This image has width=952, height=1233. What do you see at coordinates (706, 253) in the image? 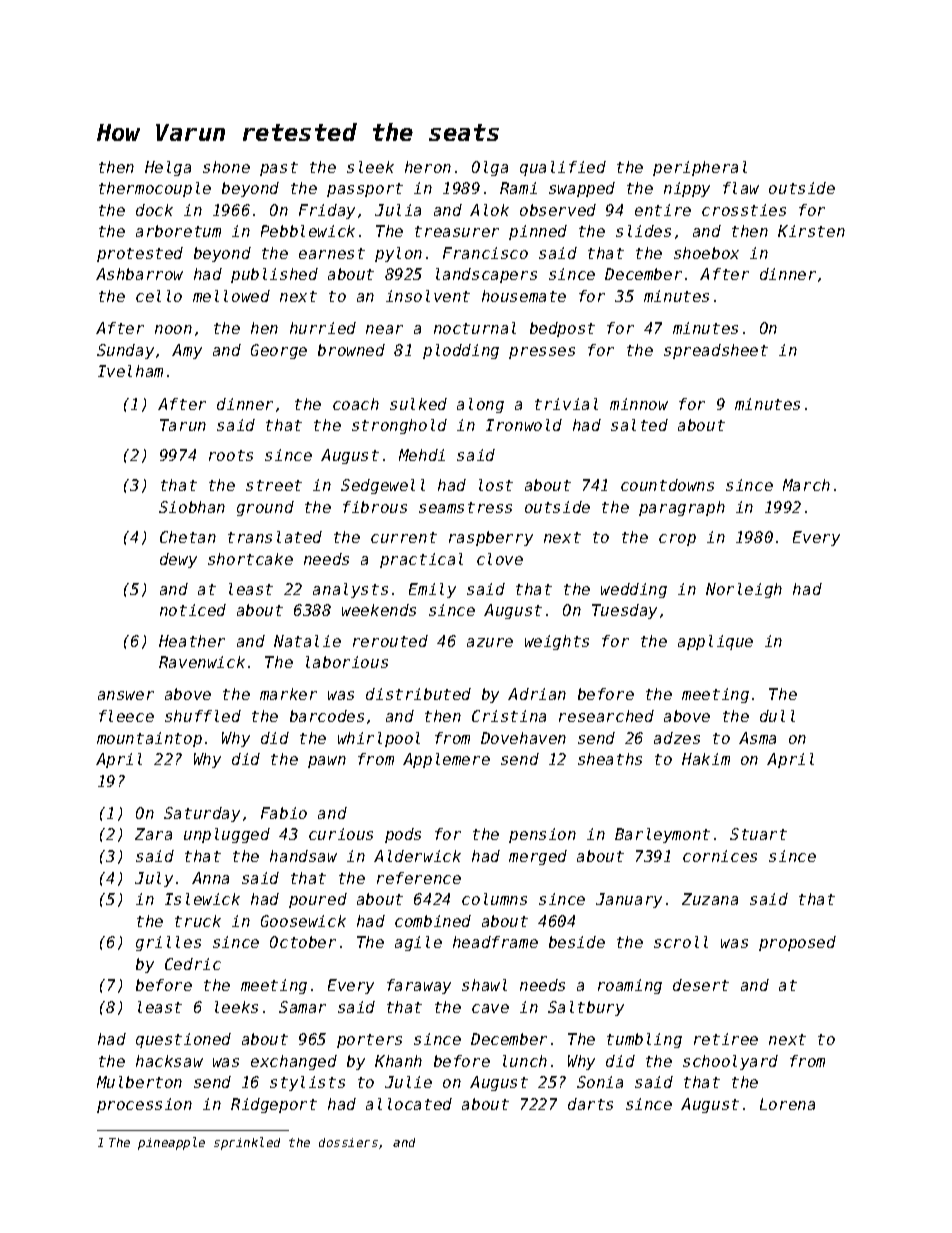
I see `shoebox` at bounding box center [706, 253].
